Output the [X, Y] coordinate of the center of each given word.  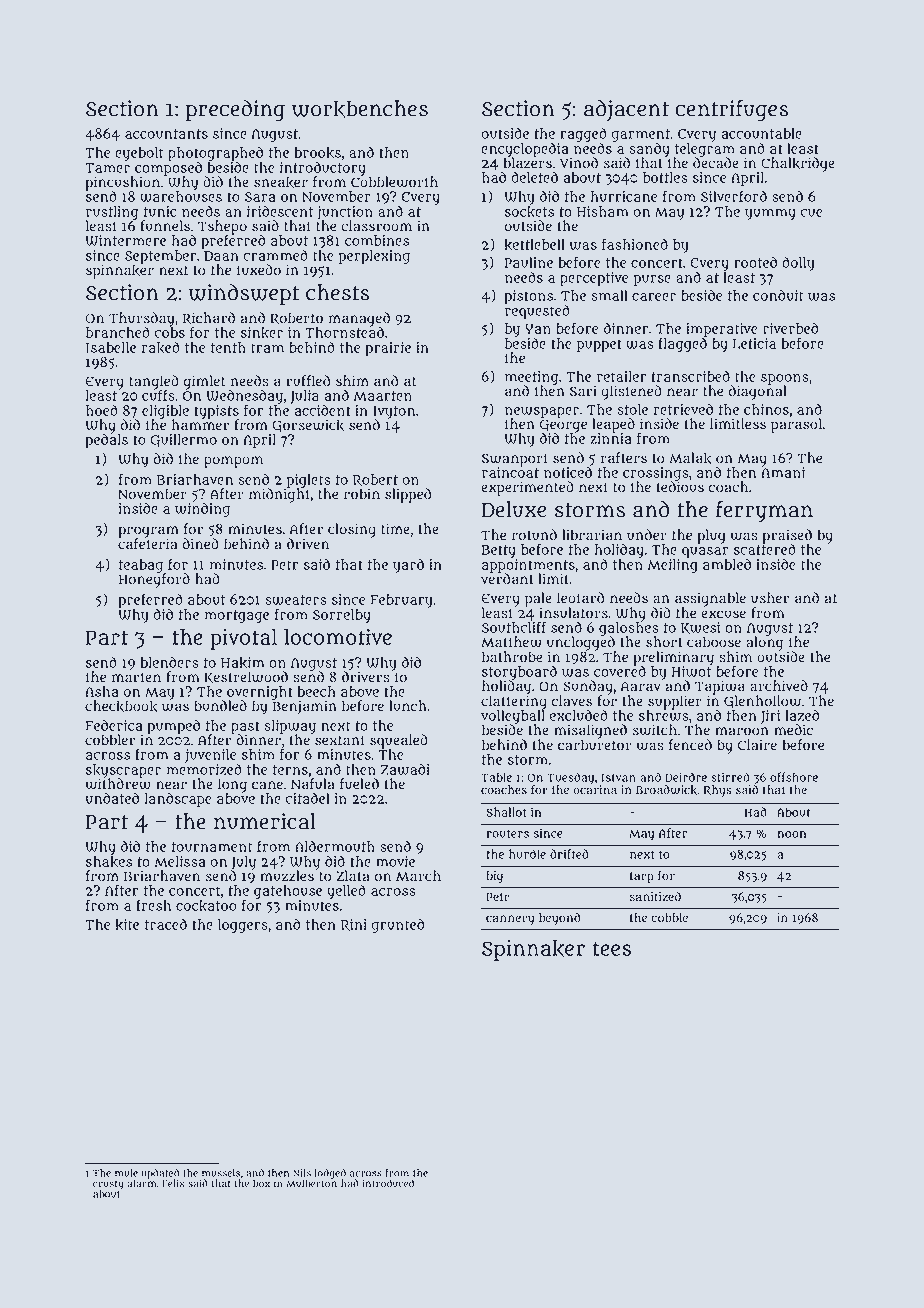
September [160, 257]
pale [538, 599]
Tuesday [570, 778]
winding [202, 510]
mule [126, 1173]
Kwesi [700, 628]
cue [812, 213]
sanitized [655, 896]
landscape [178, 799]
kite [127, 925]
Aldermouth [335, 846]
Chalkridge [798, 164]
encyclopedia [525, 149]
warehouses [181, 196]
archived [779, 686]
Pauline [529, 262]
